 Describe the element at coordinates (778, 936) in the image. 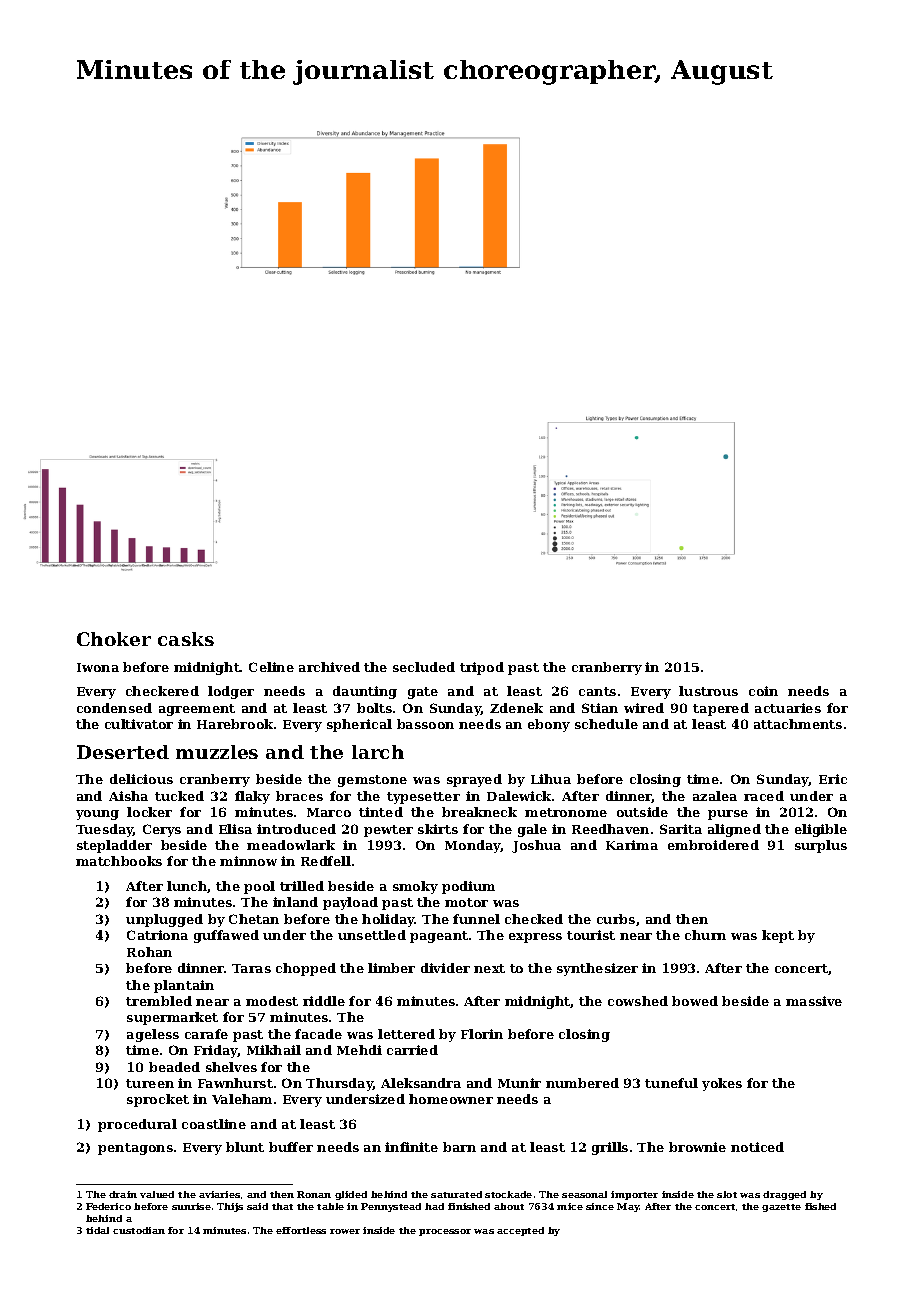

I see `kept` at that location.
